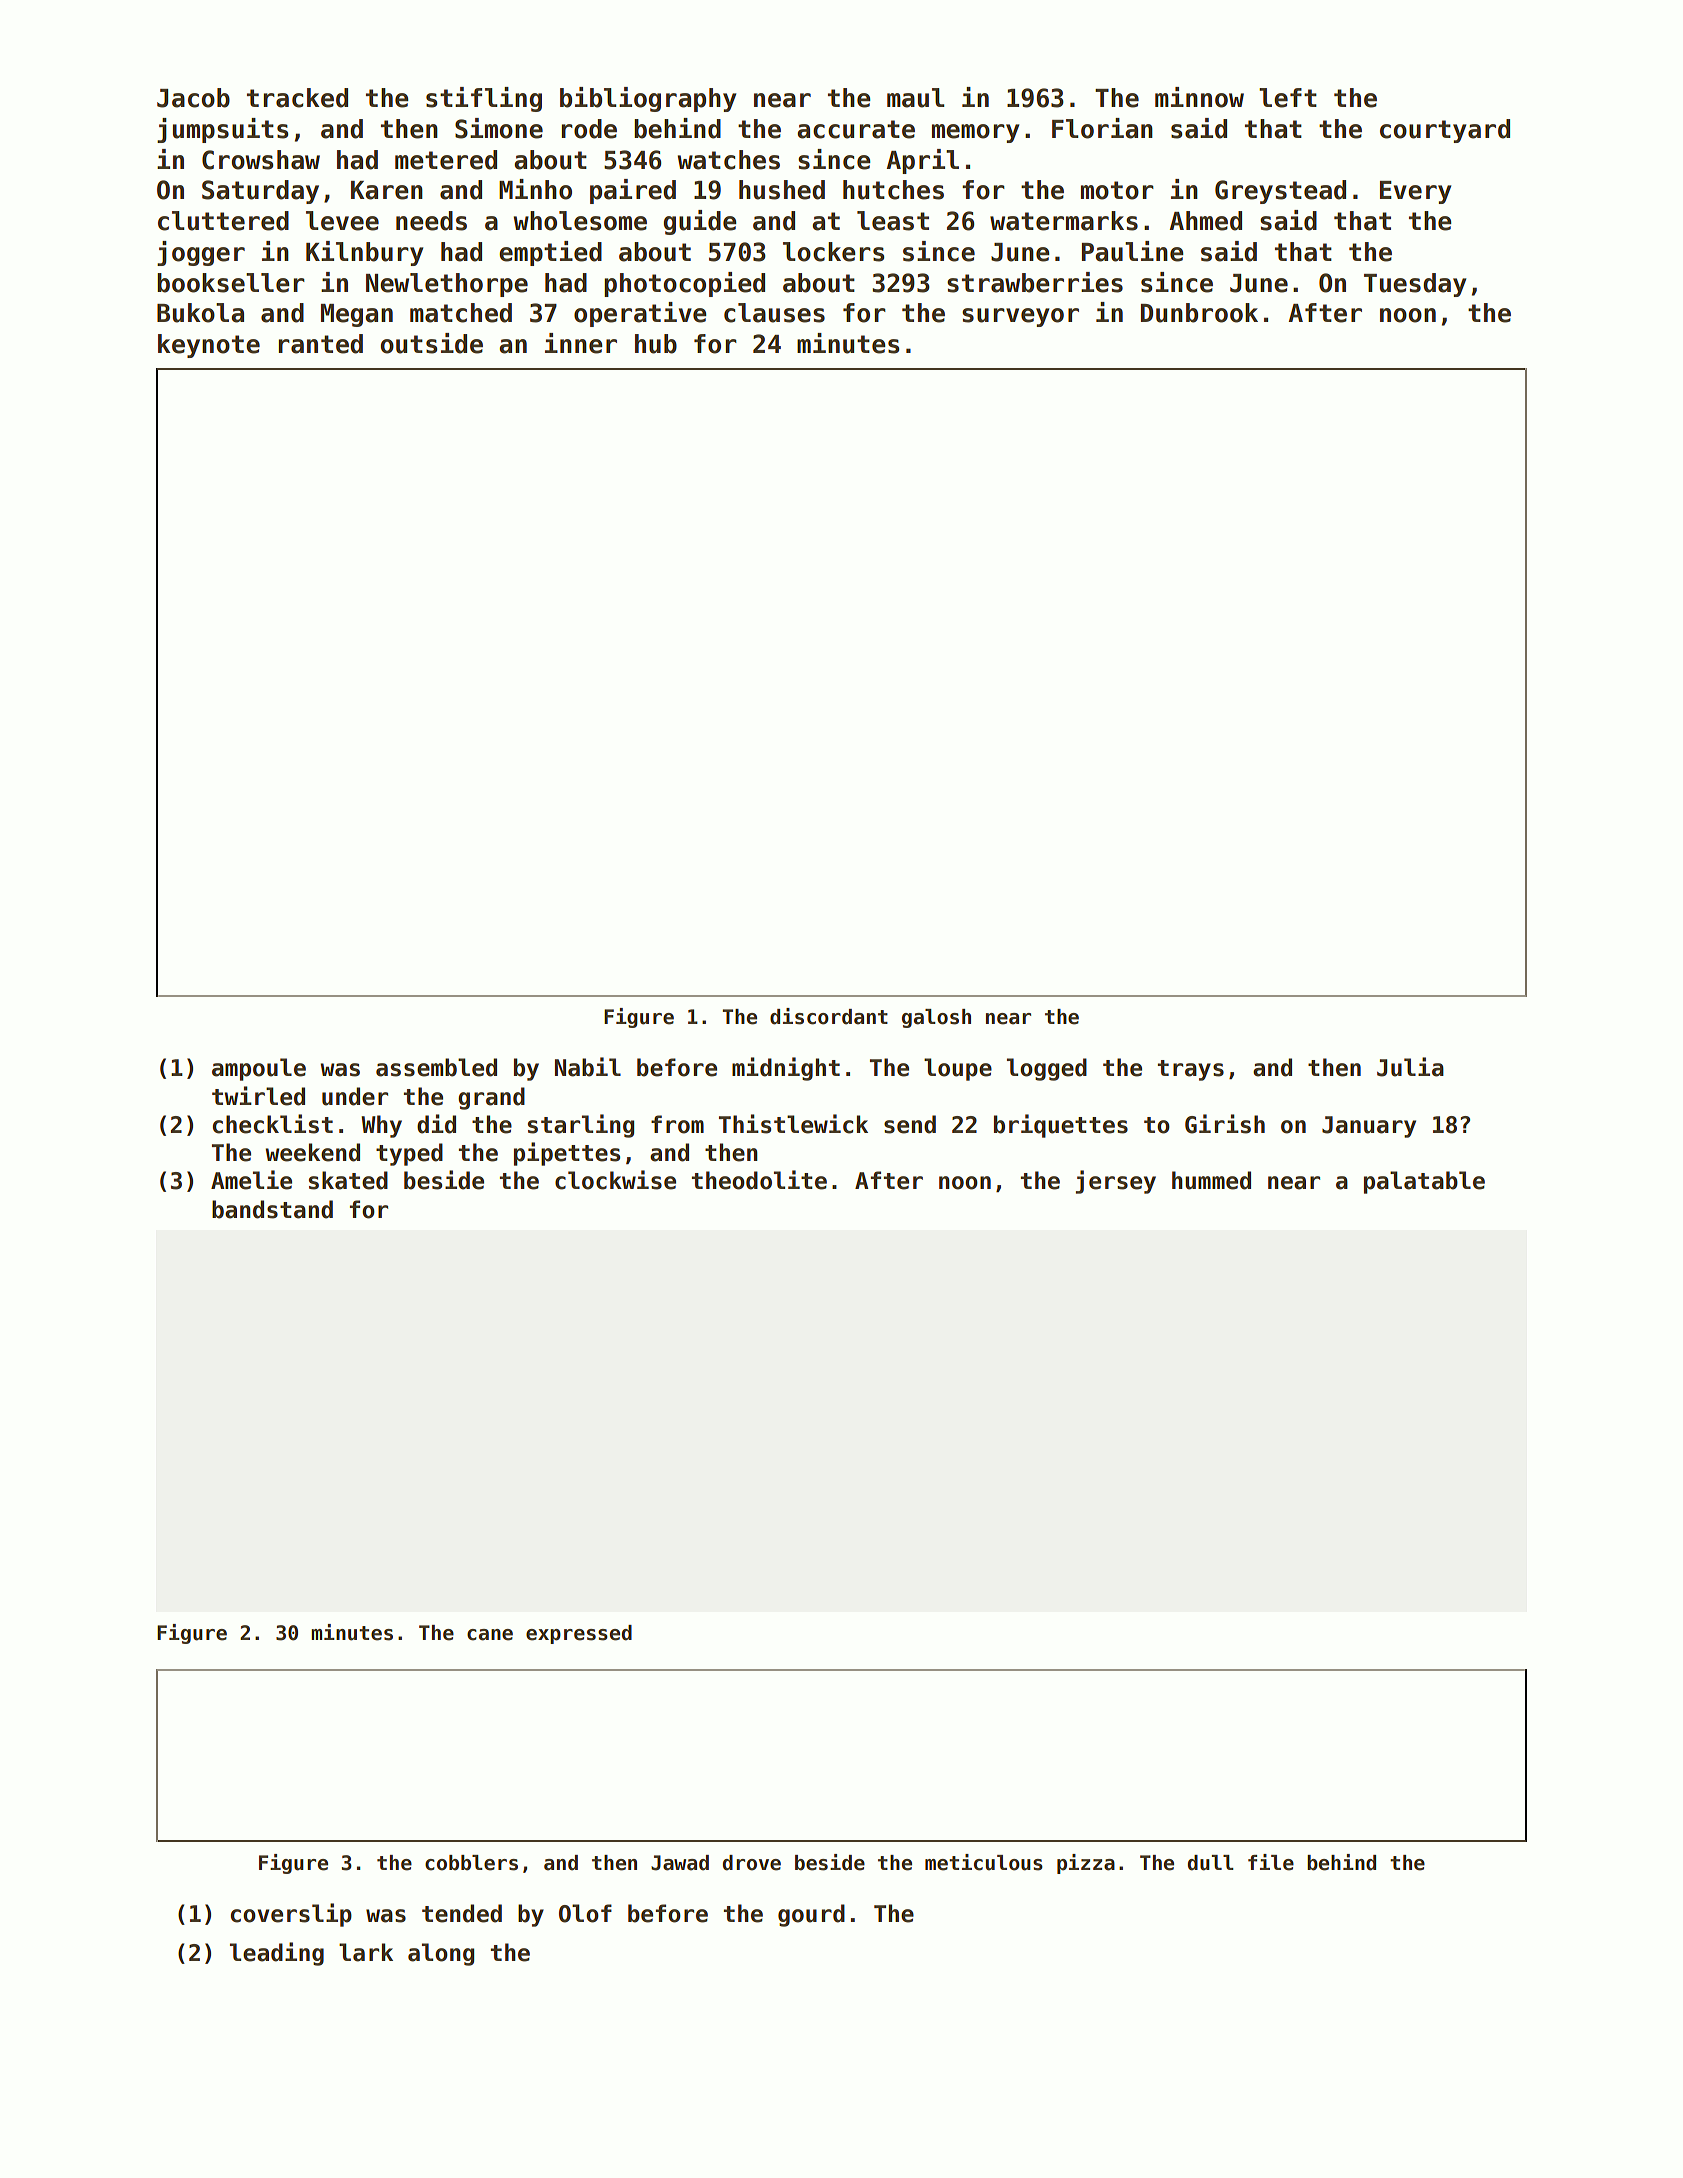 This screenshot has height=2178, width=1683. Describe the element at coordinates (231, 283) in the screenshot. I see `bookseller` at that location.
